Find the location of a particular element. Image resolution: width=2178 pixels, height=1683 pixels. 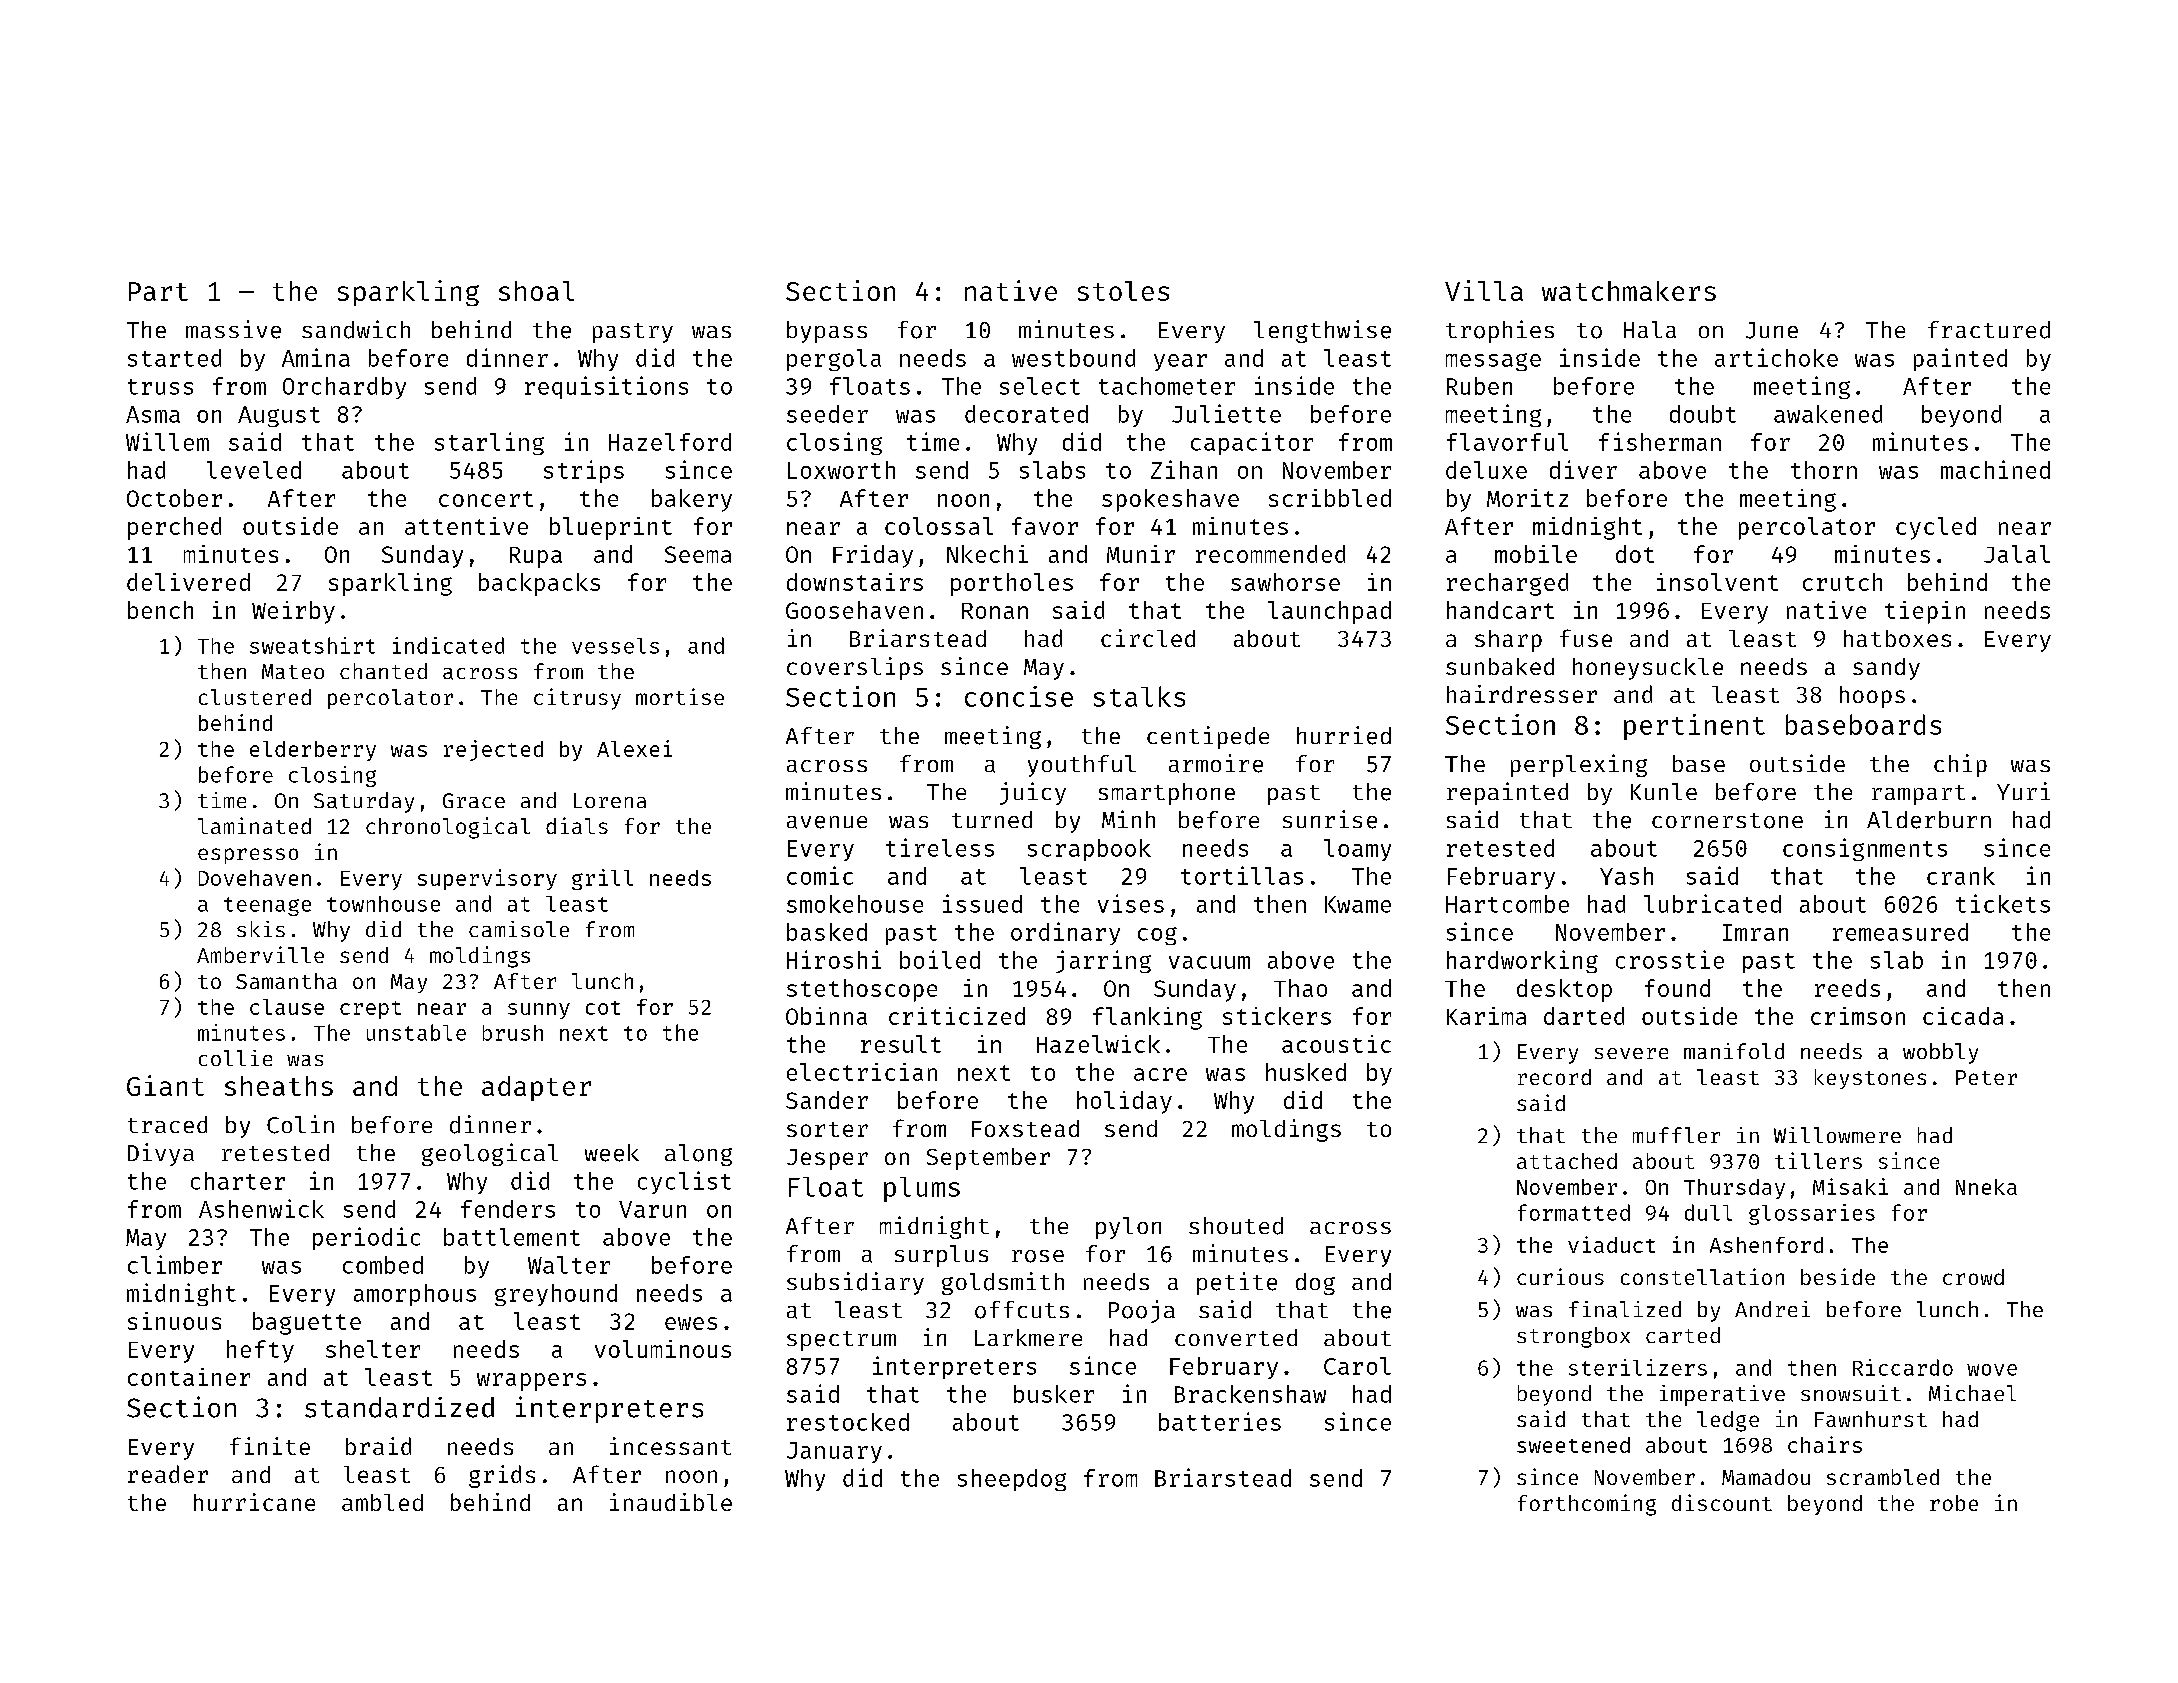

sterilizers is located at coordinates (1638, 1367).
